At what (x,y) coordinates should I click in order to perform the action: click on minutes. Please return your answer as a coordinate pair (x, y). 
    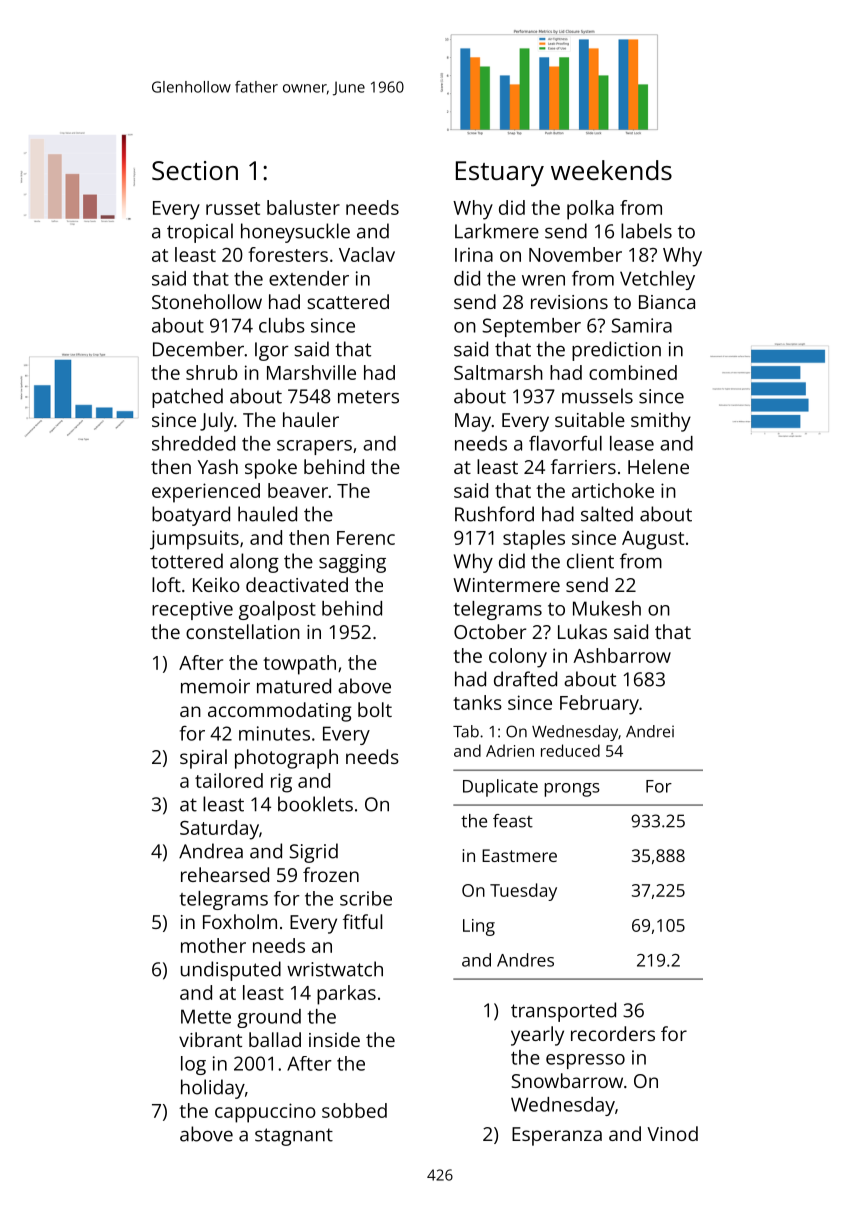
    Looking at the image, I should click on (274, 733).
